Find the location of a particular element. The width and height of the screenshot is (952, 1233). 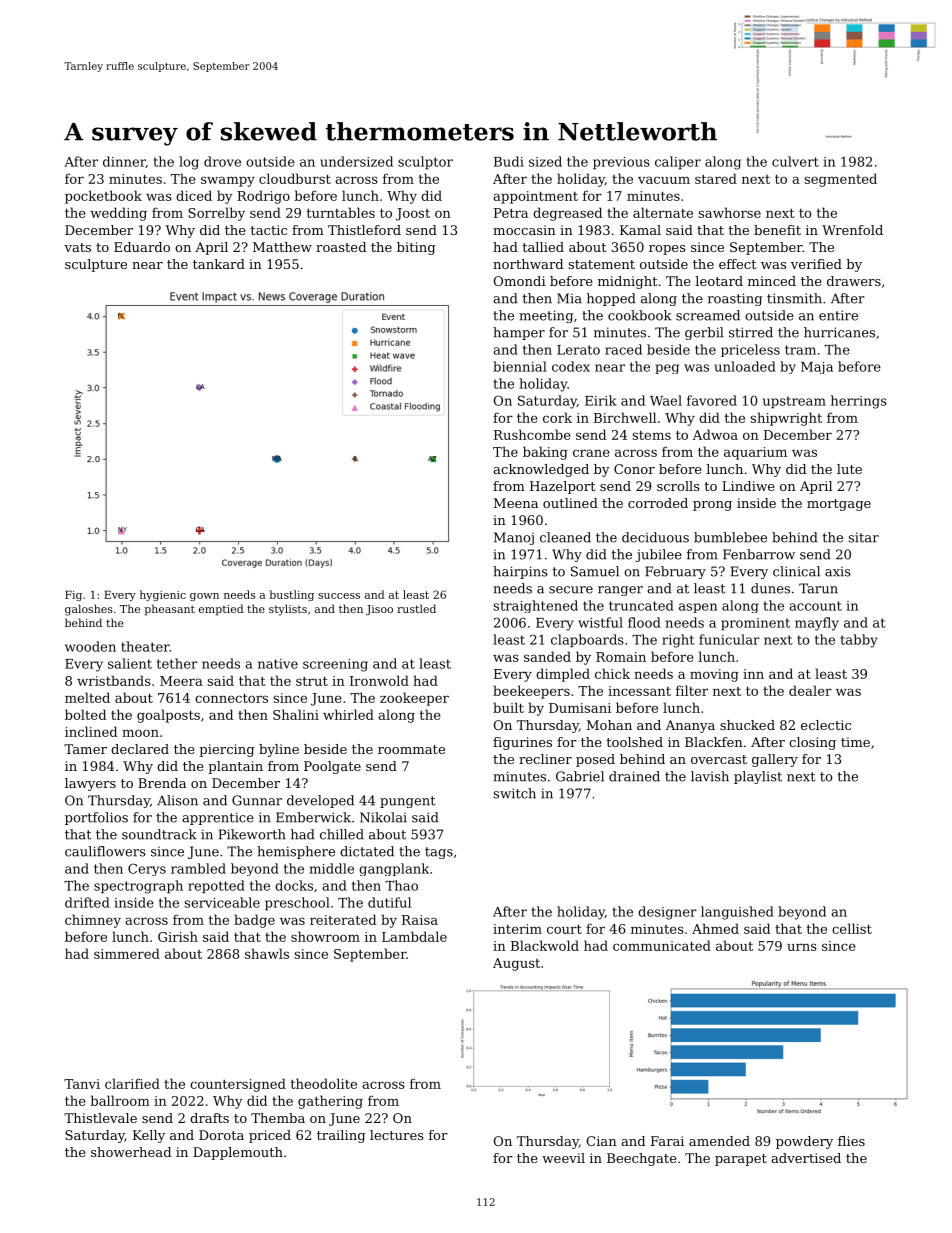

stirred is located at coordinates (751, 332).
